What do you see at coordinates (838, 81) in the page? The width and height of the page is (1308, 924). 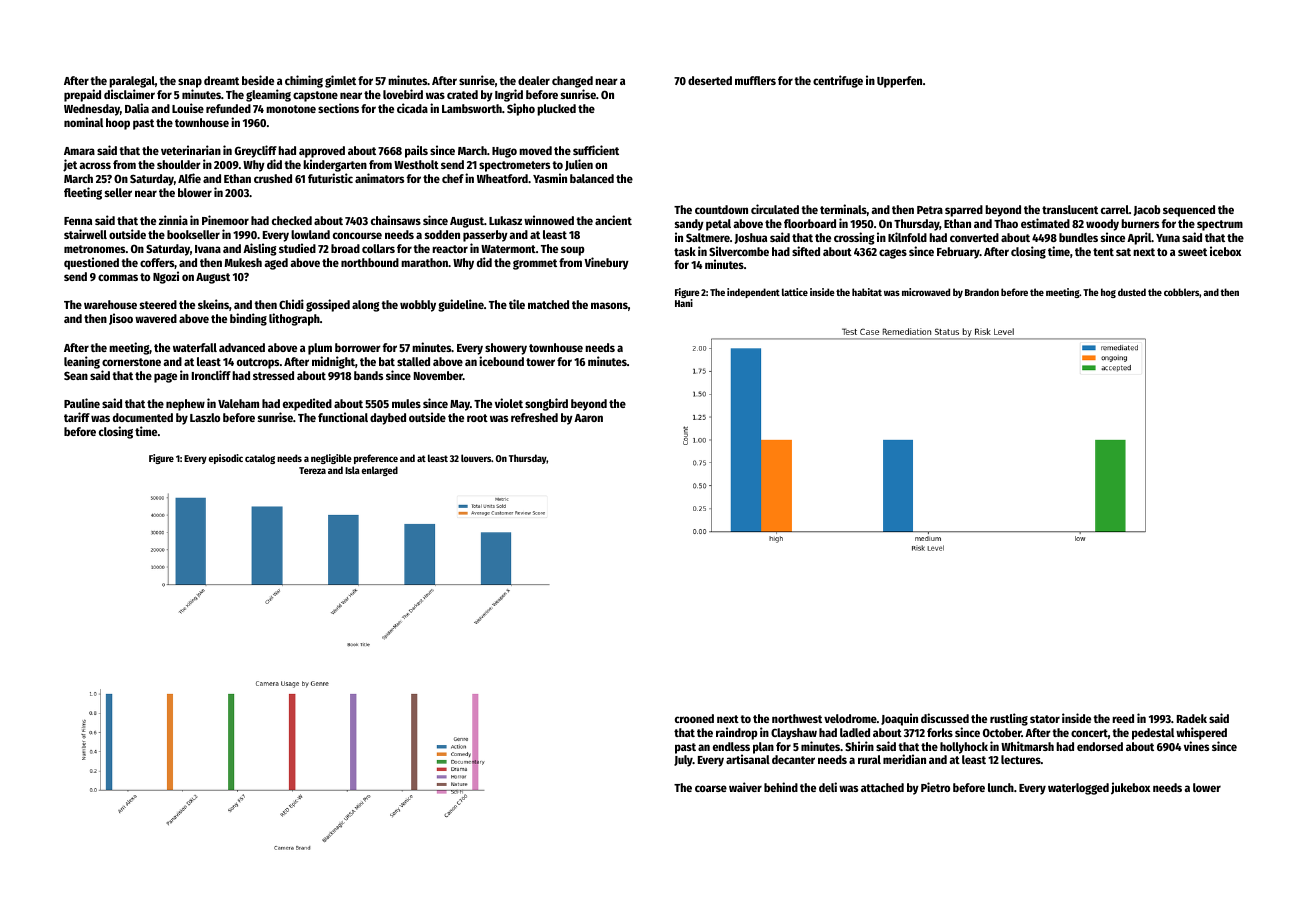 I see `centrifuge` at bounding box center [838, 81].
